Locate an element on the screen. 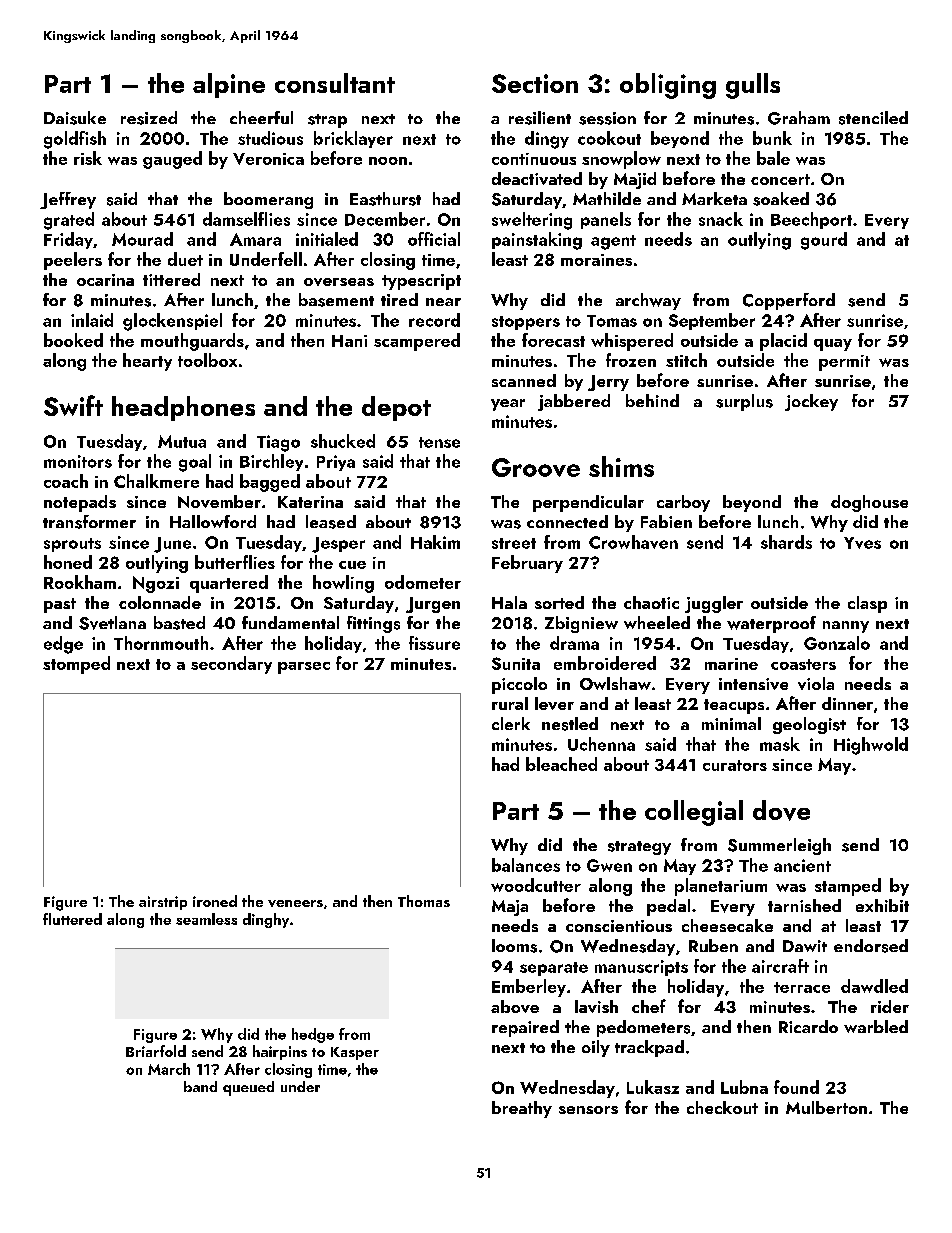 The image size is (952, 1233). Tiago is located at coordinates (278, 443).
